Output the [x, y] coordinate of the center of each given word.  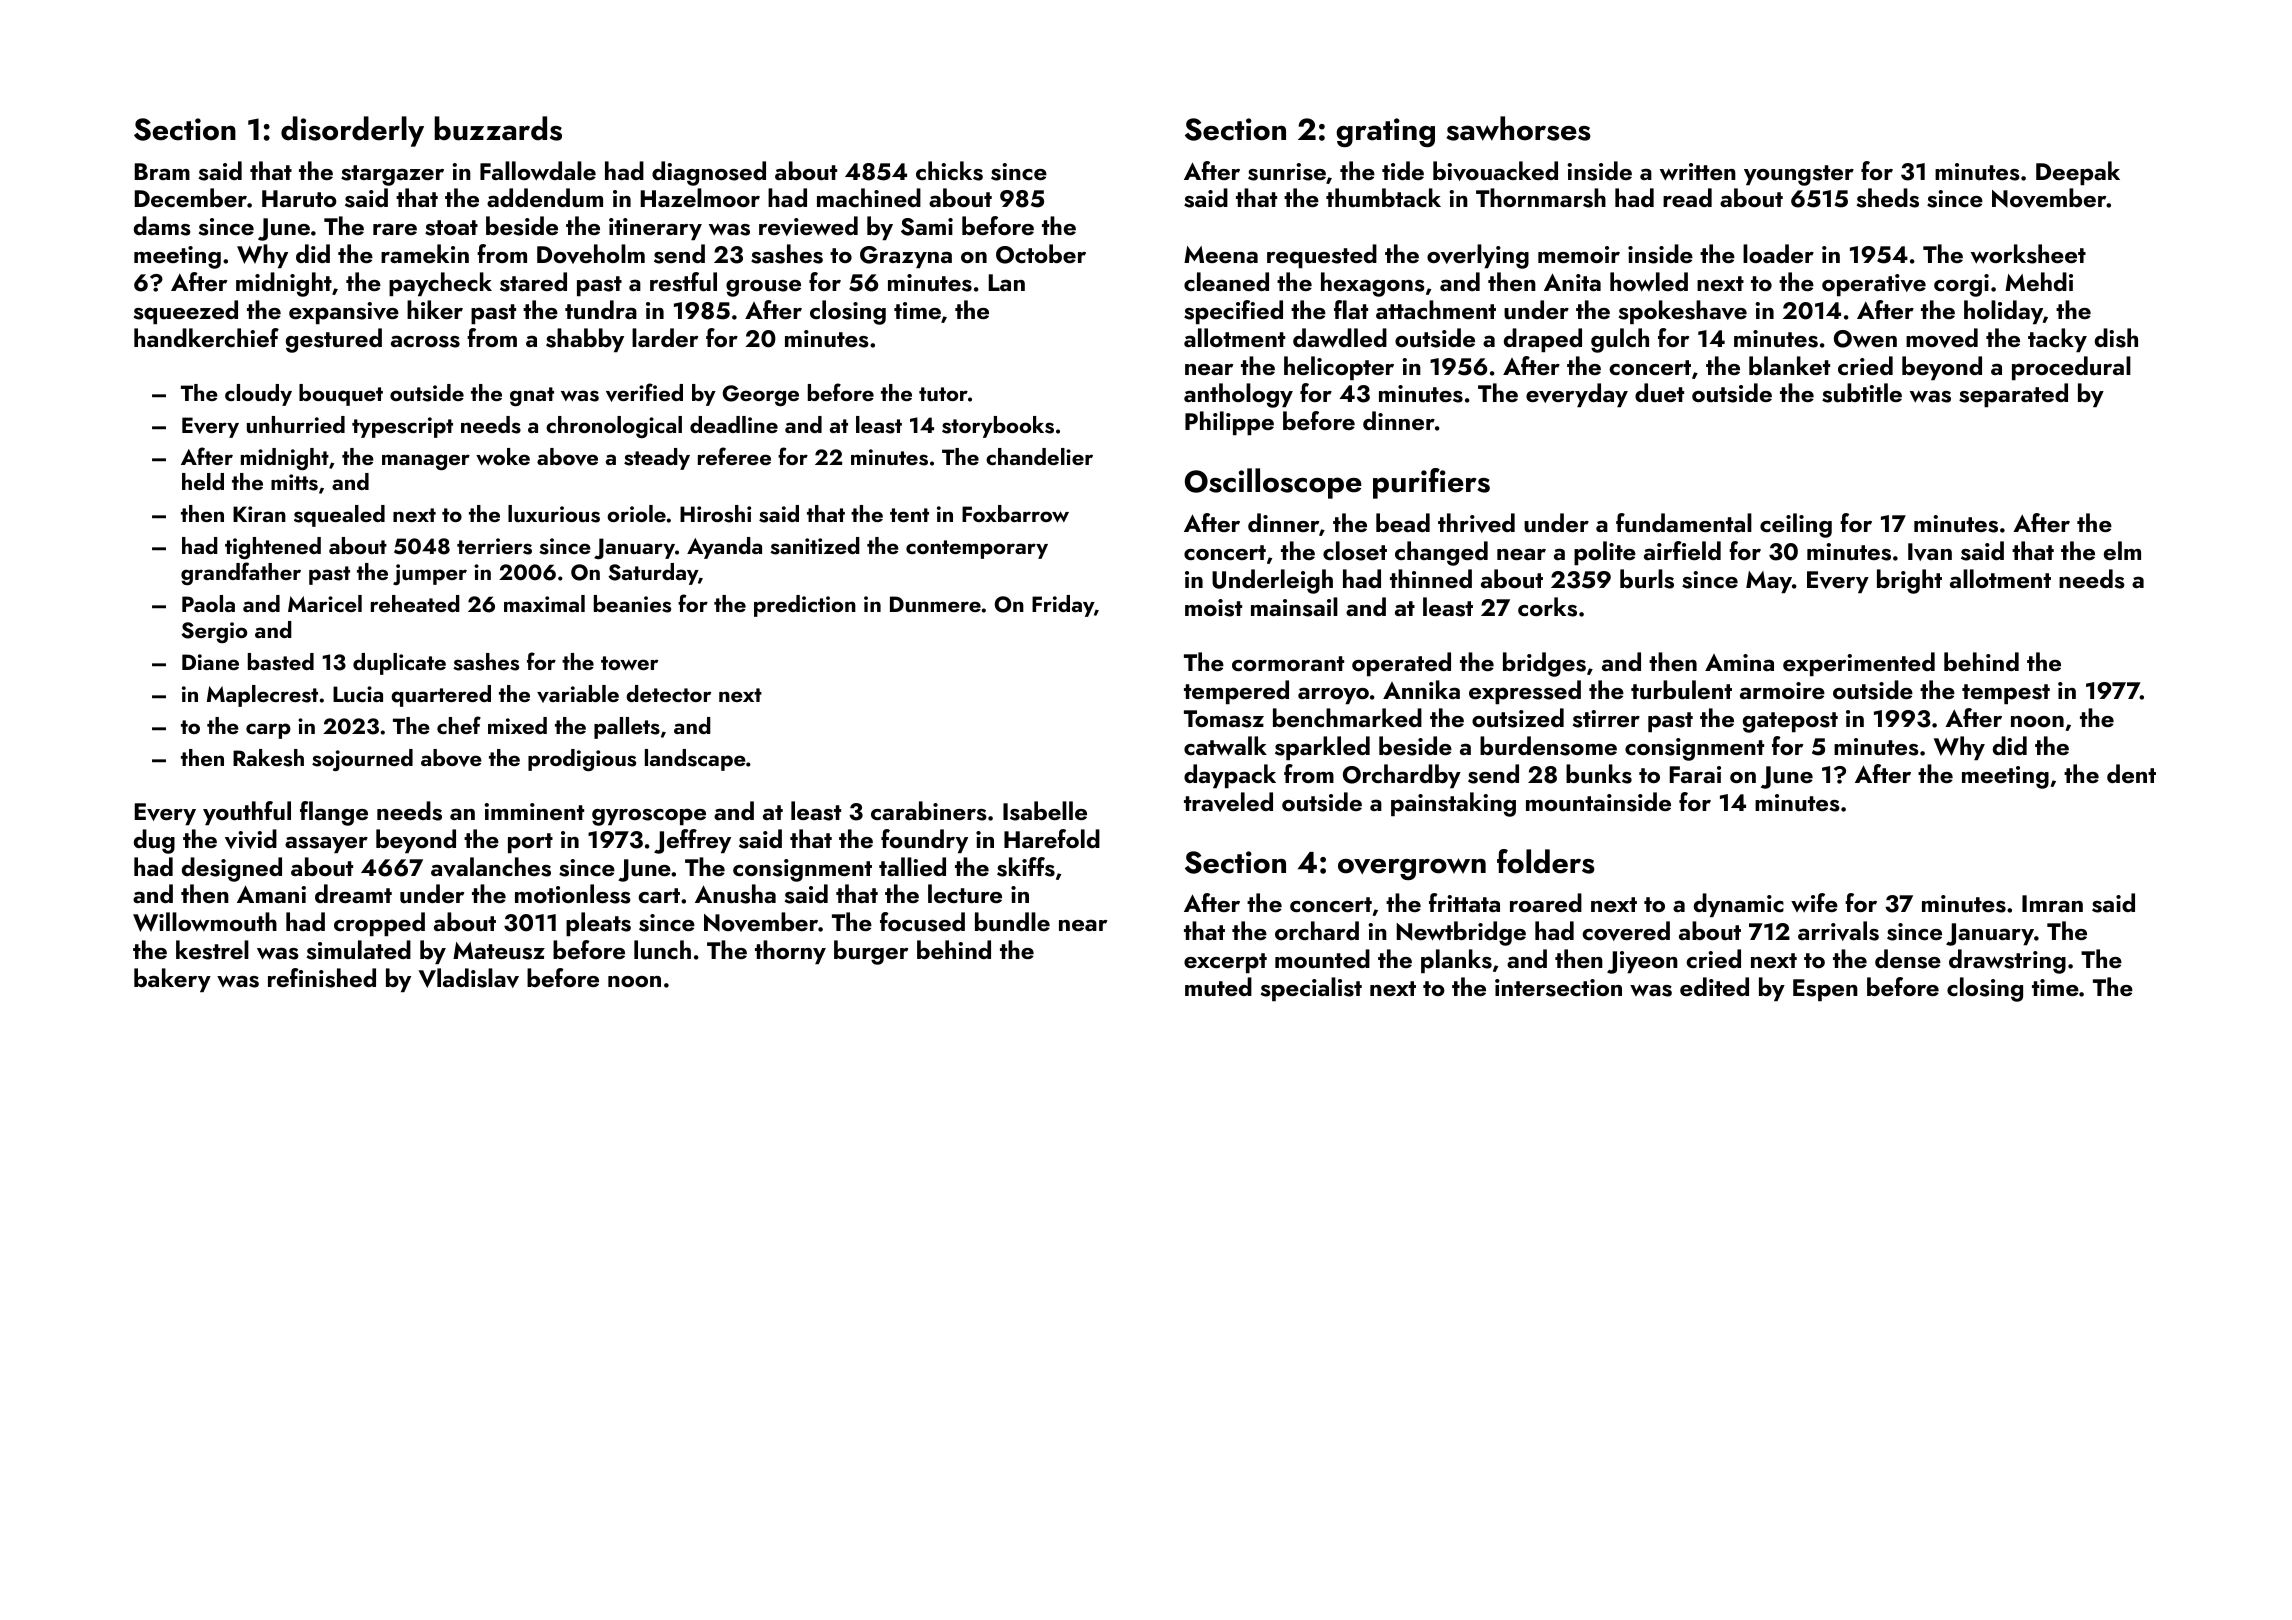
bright [1909, 581]
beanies [632, 604]
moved [1942, 338]
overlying [1478, 256]
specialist [1311, 989]
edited [1714, 986]
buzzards [498, 128]
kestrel [212, 950]
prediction [805, 606]
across [425, 341]
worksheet [2028, 254]
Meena [1221, 254]
